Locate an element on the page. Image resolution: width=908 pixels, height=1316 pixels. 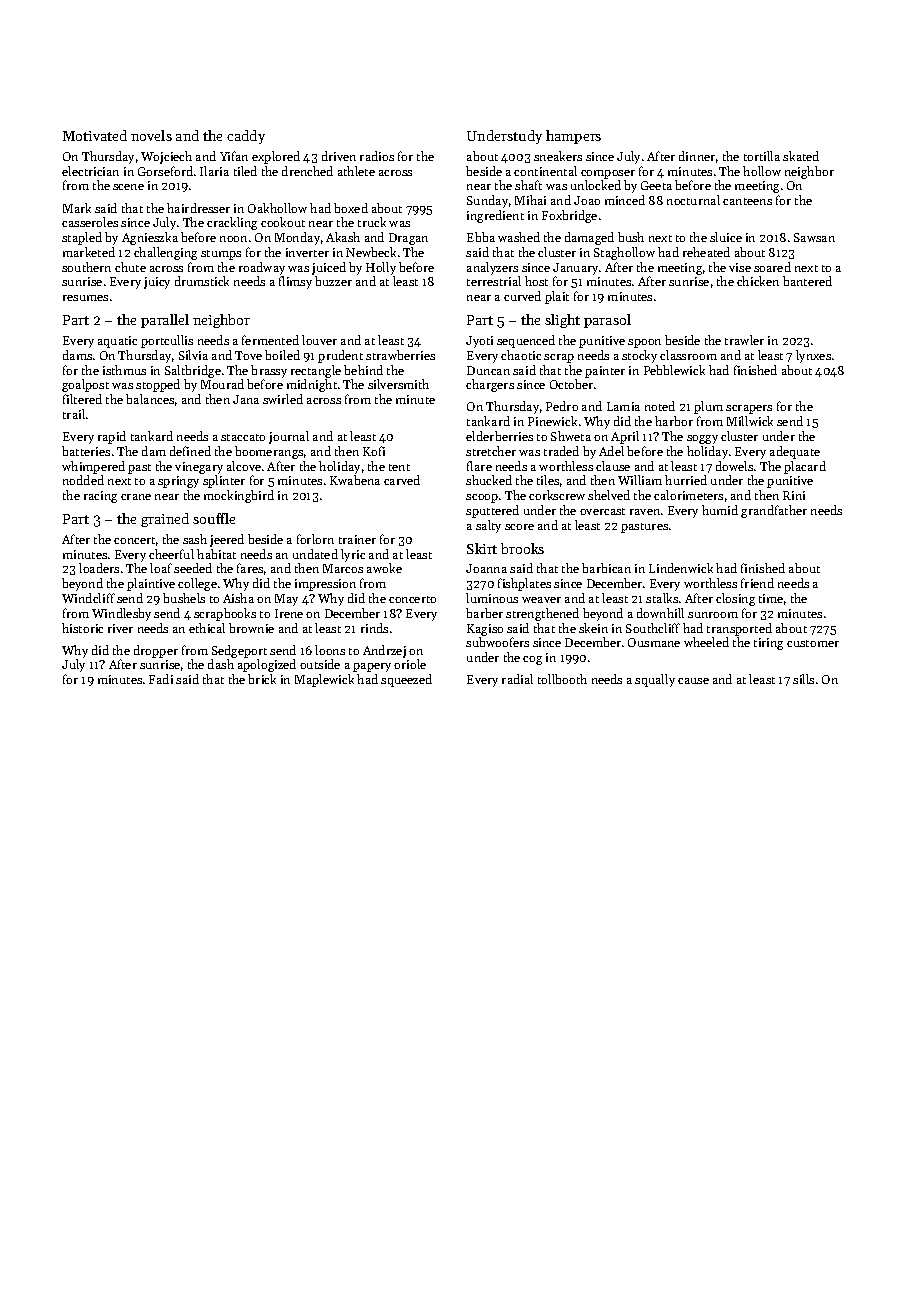
casseroles is located at coordinates (90, 222).
